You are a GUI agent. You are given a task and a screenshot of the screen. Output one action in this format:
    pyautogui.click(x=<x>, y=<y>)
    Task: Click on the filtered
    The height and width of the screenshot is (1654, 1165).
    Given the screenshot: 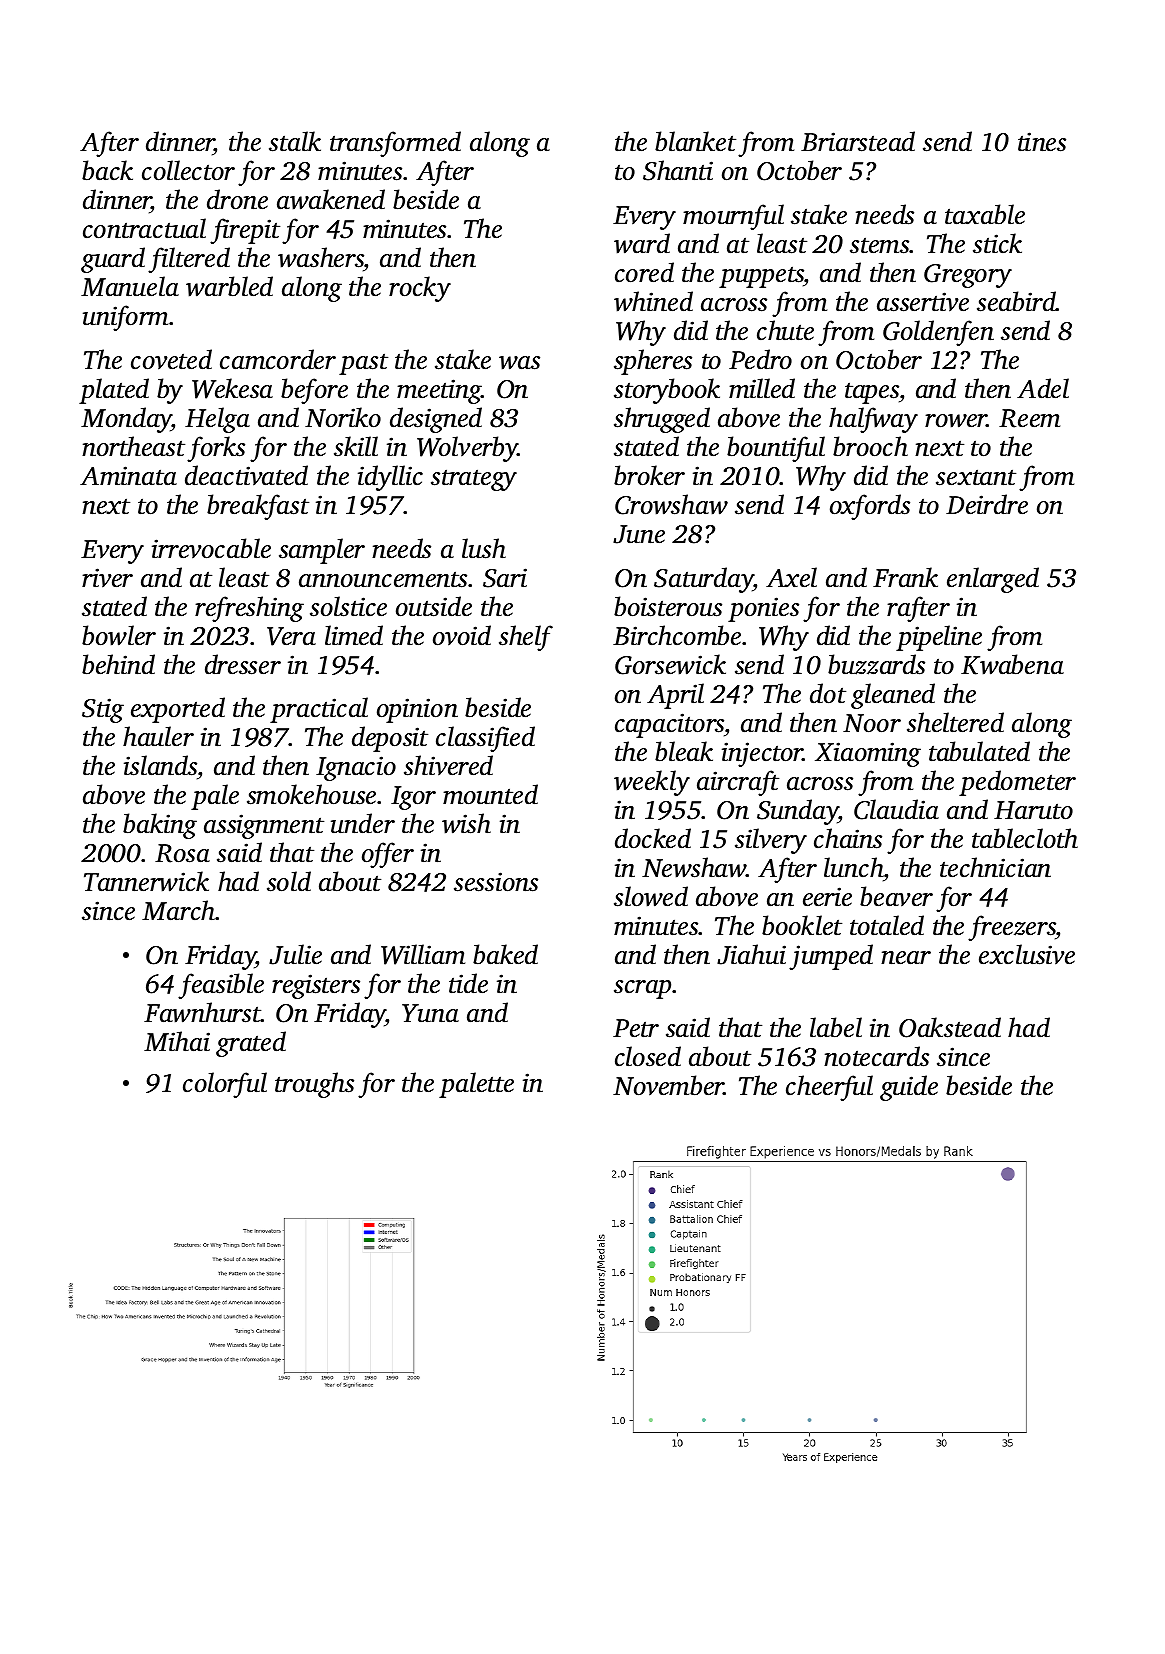 What is the action you would take?
    pyautogui.click(x=189, y=260)
